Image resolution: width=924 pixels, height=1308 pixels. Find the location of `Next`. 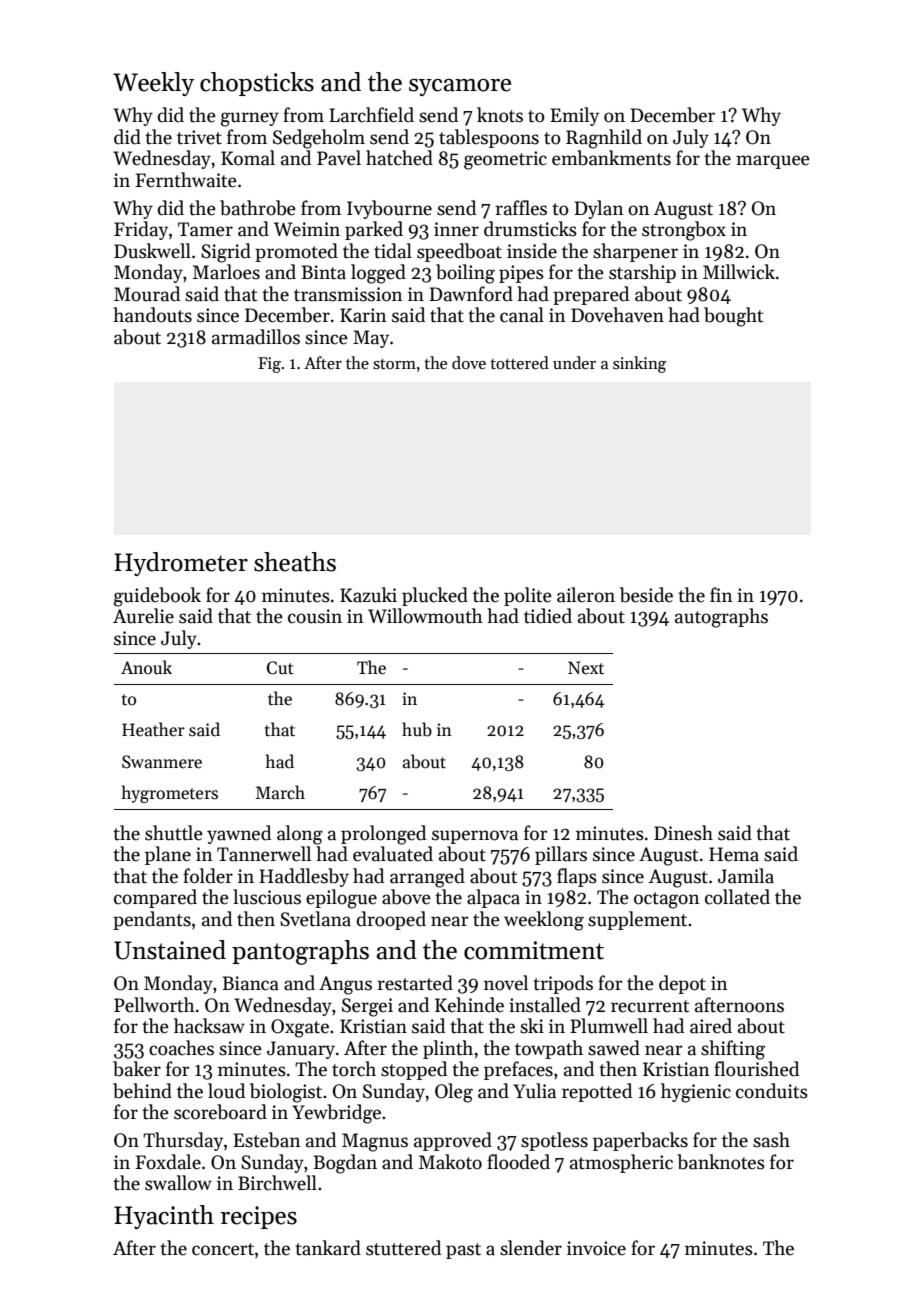

Next is located at coordinates (586, 668).
